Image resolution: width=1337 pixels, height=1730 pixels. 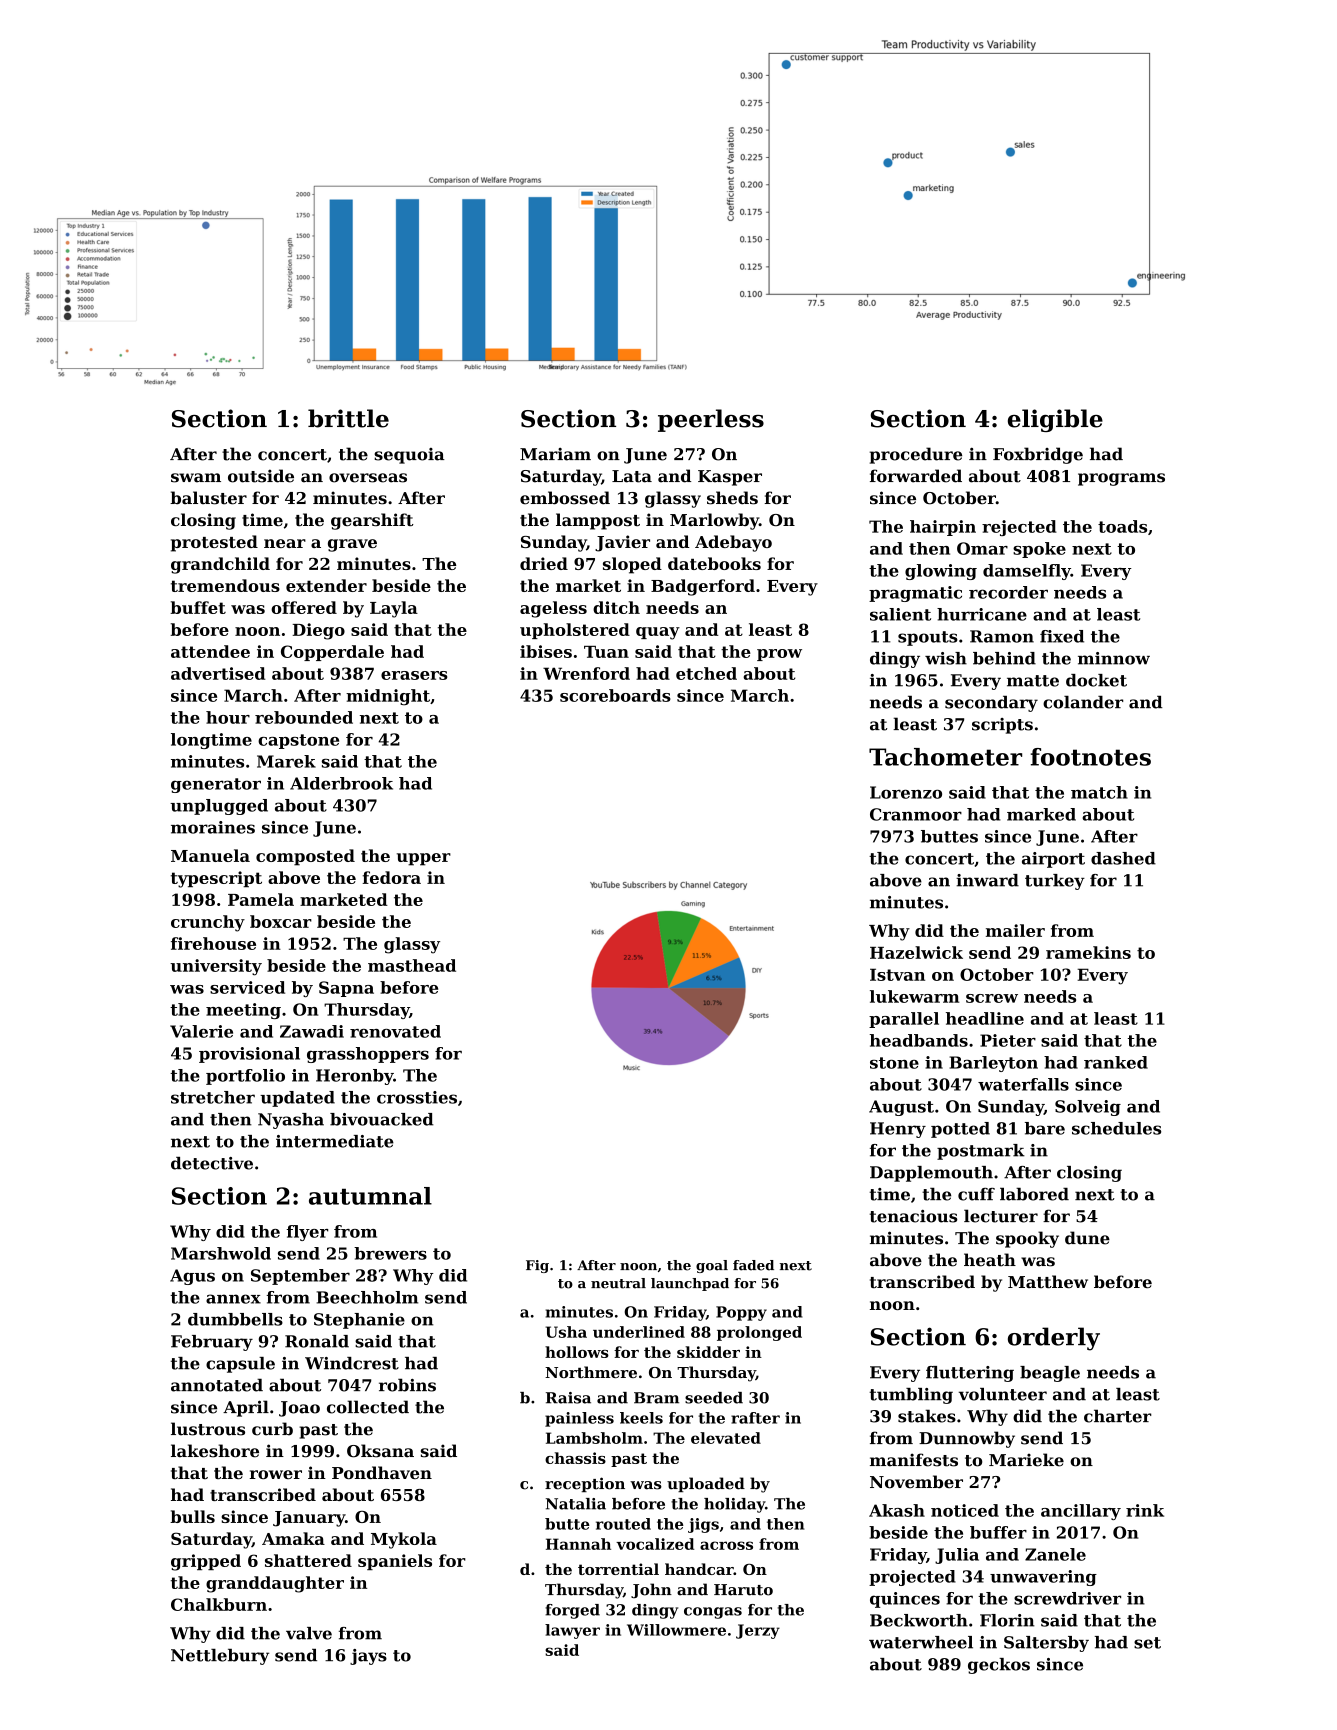 What do you see at coordinates (1088, 952) in the screenshot?
I see `ramekins` at bounding box center [1088, 952].
